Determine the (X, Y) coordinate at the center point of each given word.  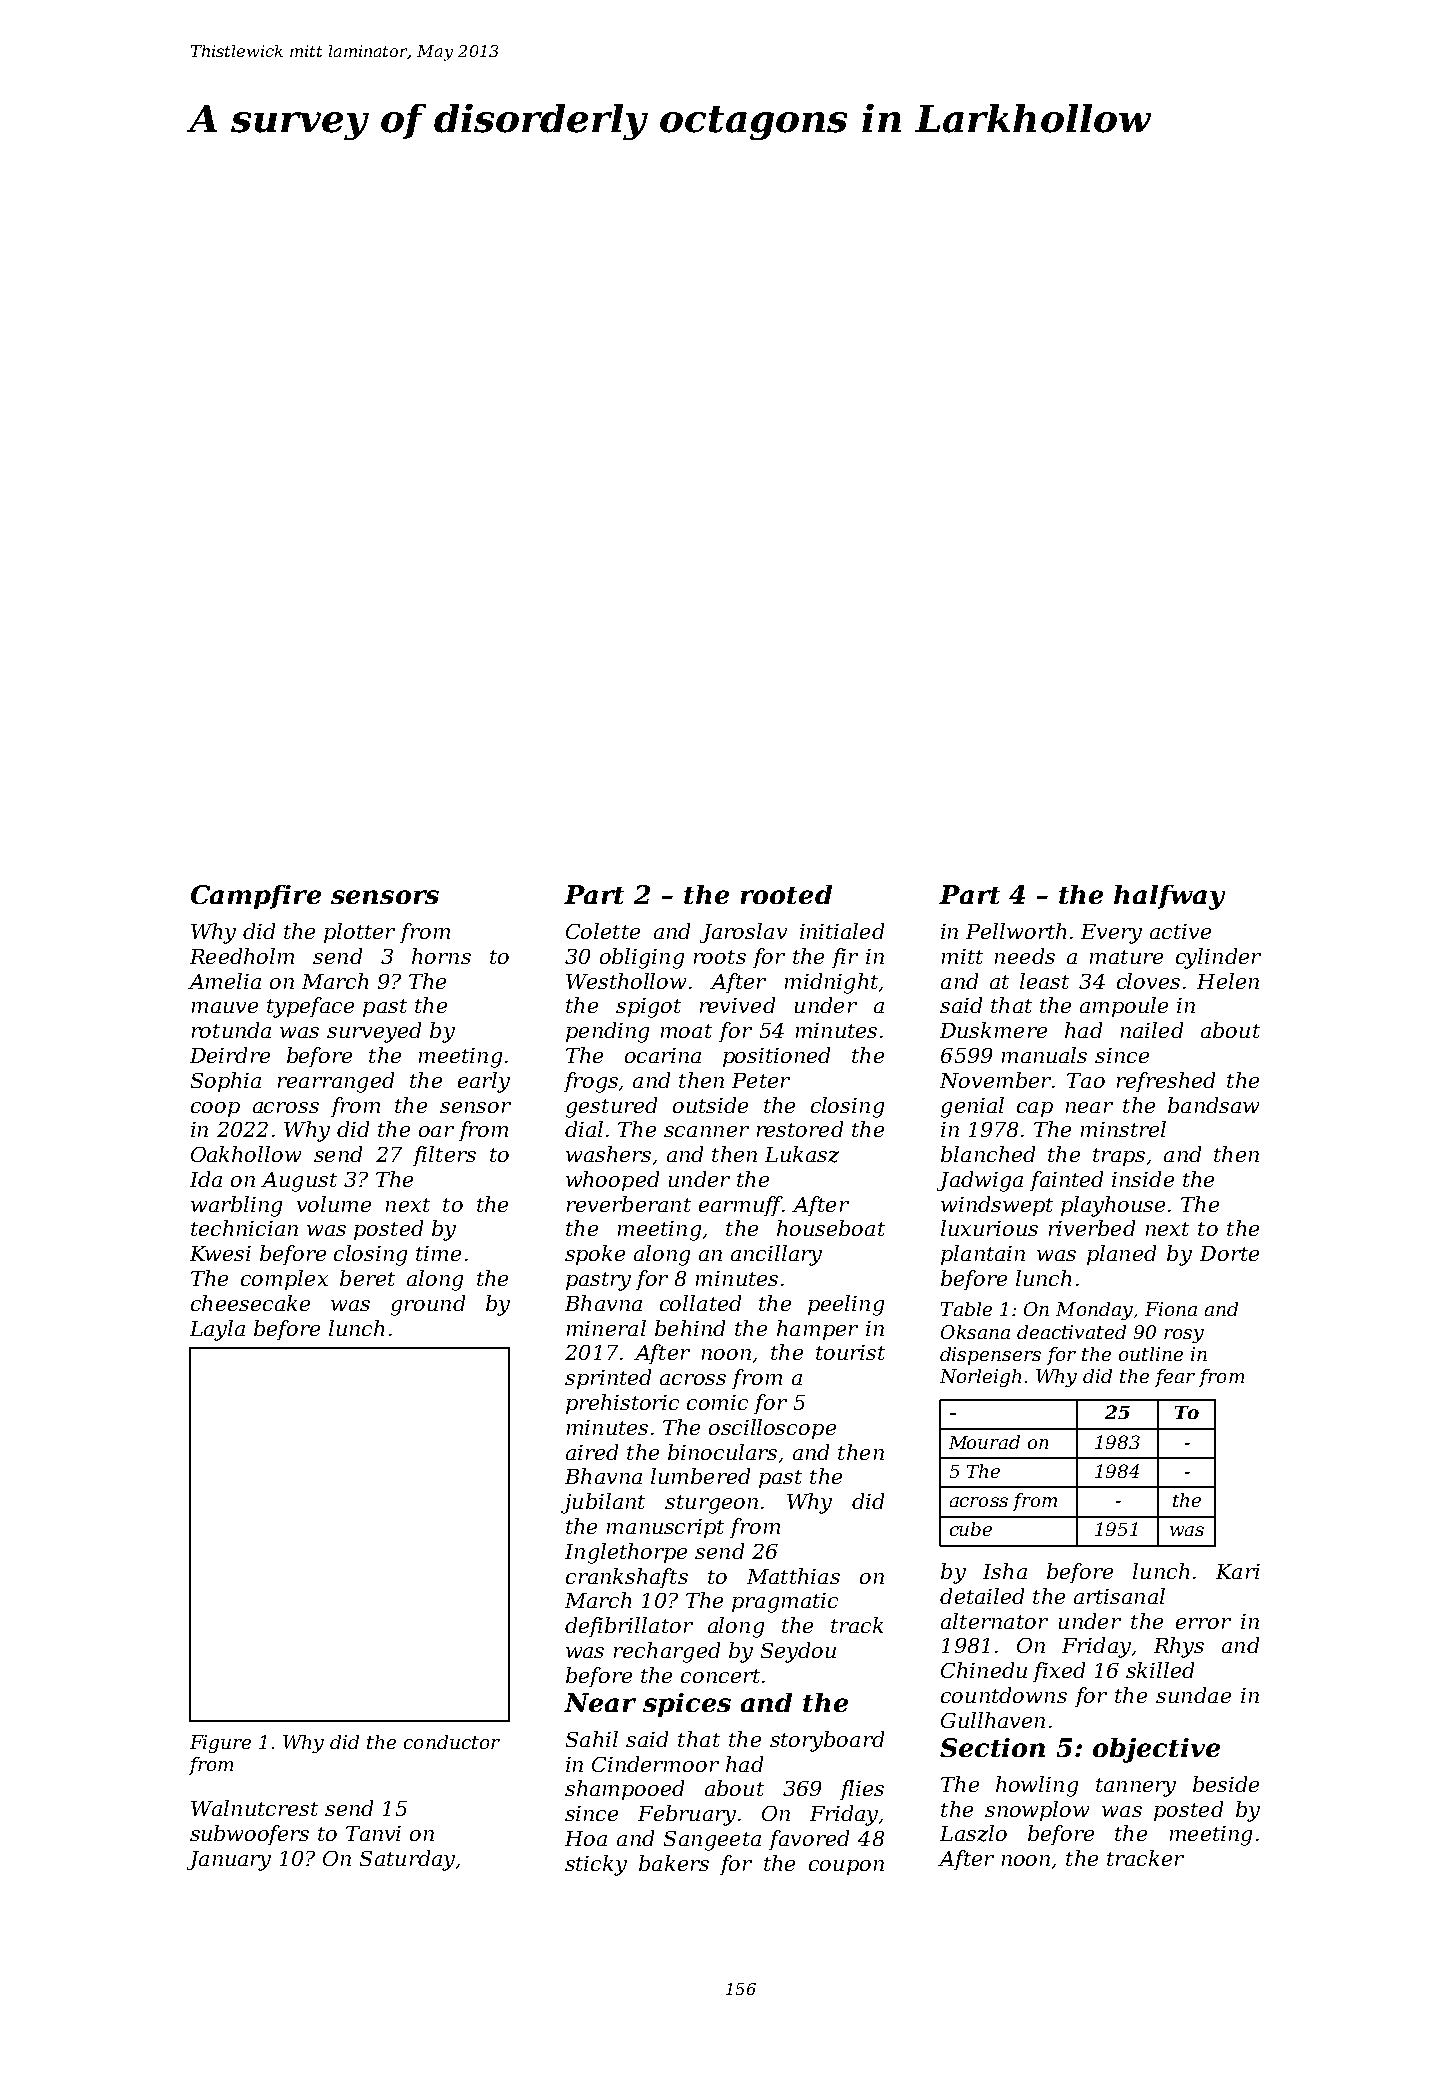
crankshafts (627, 1578)
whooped (612, 1181)
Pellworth (1016, 931)
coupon (846, 1867)
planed (1121, 1255)
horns (441, 956)
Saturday (407, 1860)
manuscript (665, 1528)
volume (334, 1204)
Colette (603, 931)
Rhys (1179, 1647)
